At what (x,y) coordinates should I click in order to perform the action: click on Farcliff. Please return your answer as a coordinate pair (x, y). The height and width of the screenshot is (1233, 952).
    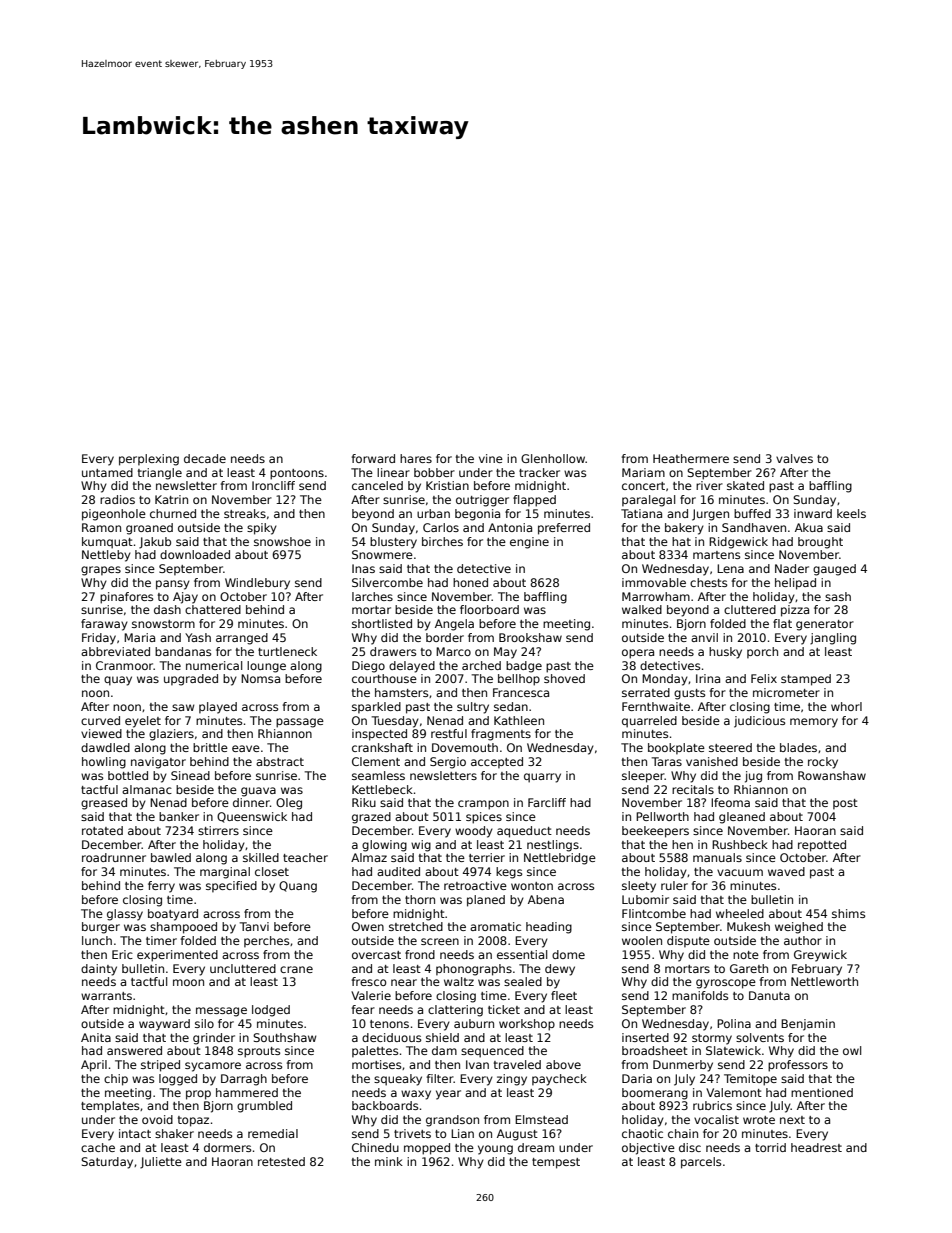
    Looking at the image, I should click on (547, 802).
